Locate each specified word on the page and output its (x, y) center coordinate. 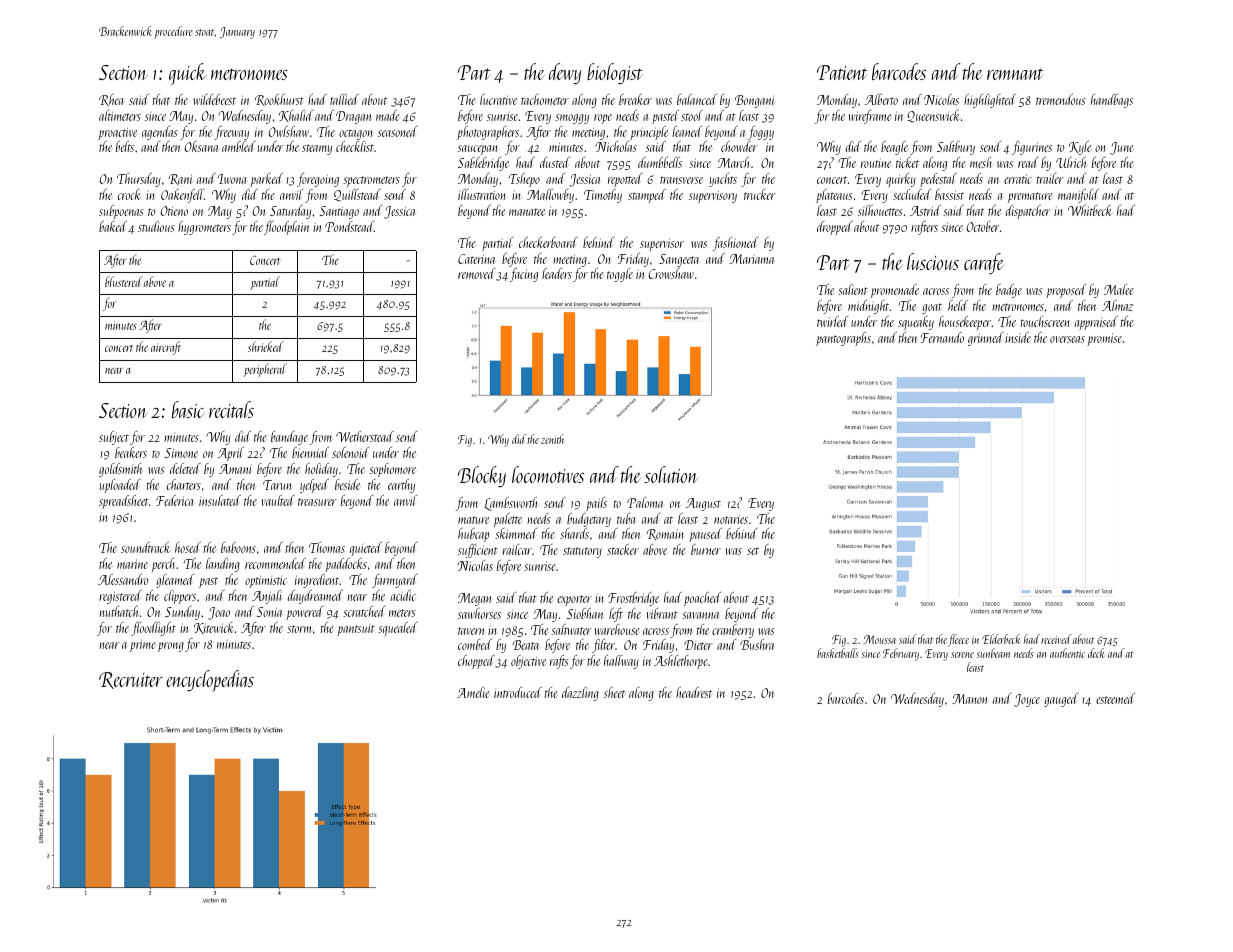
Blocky (482, 476)
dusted (555, 162)
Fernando (942, 337)
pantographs (843, 339)
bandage (289, 438)
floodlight (153, 629)
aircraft (166, 348)
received (1056, 639)
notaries (731, 519)
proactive (117, 134)
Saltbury (956, 148)
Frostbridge (633, 599)
